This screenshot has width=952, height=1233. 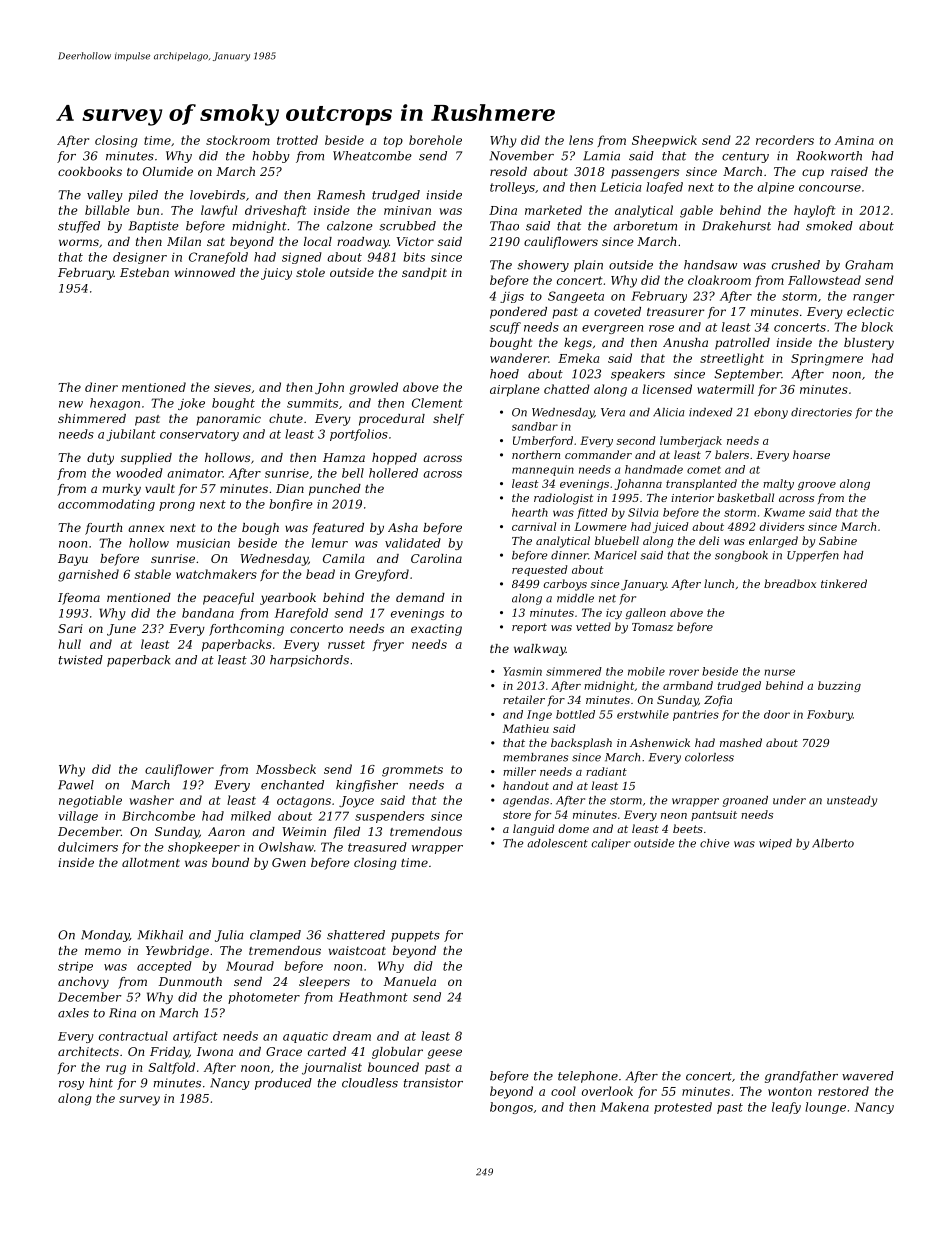 I want to click on languid, so click(x=533, y=830).
